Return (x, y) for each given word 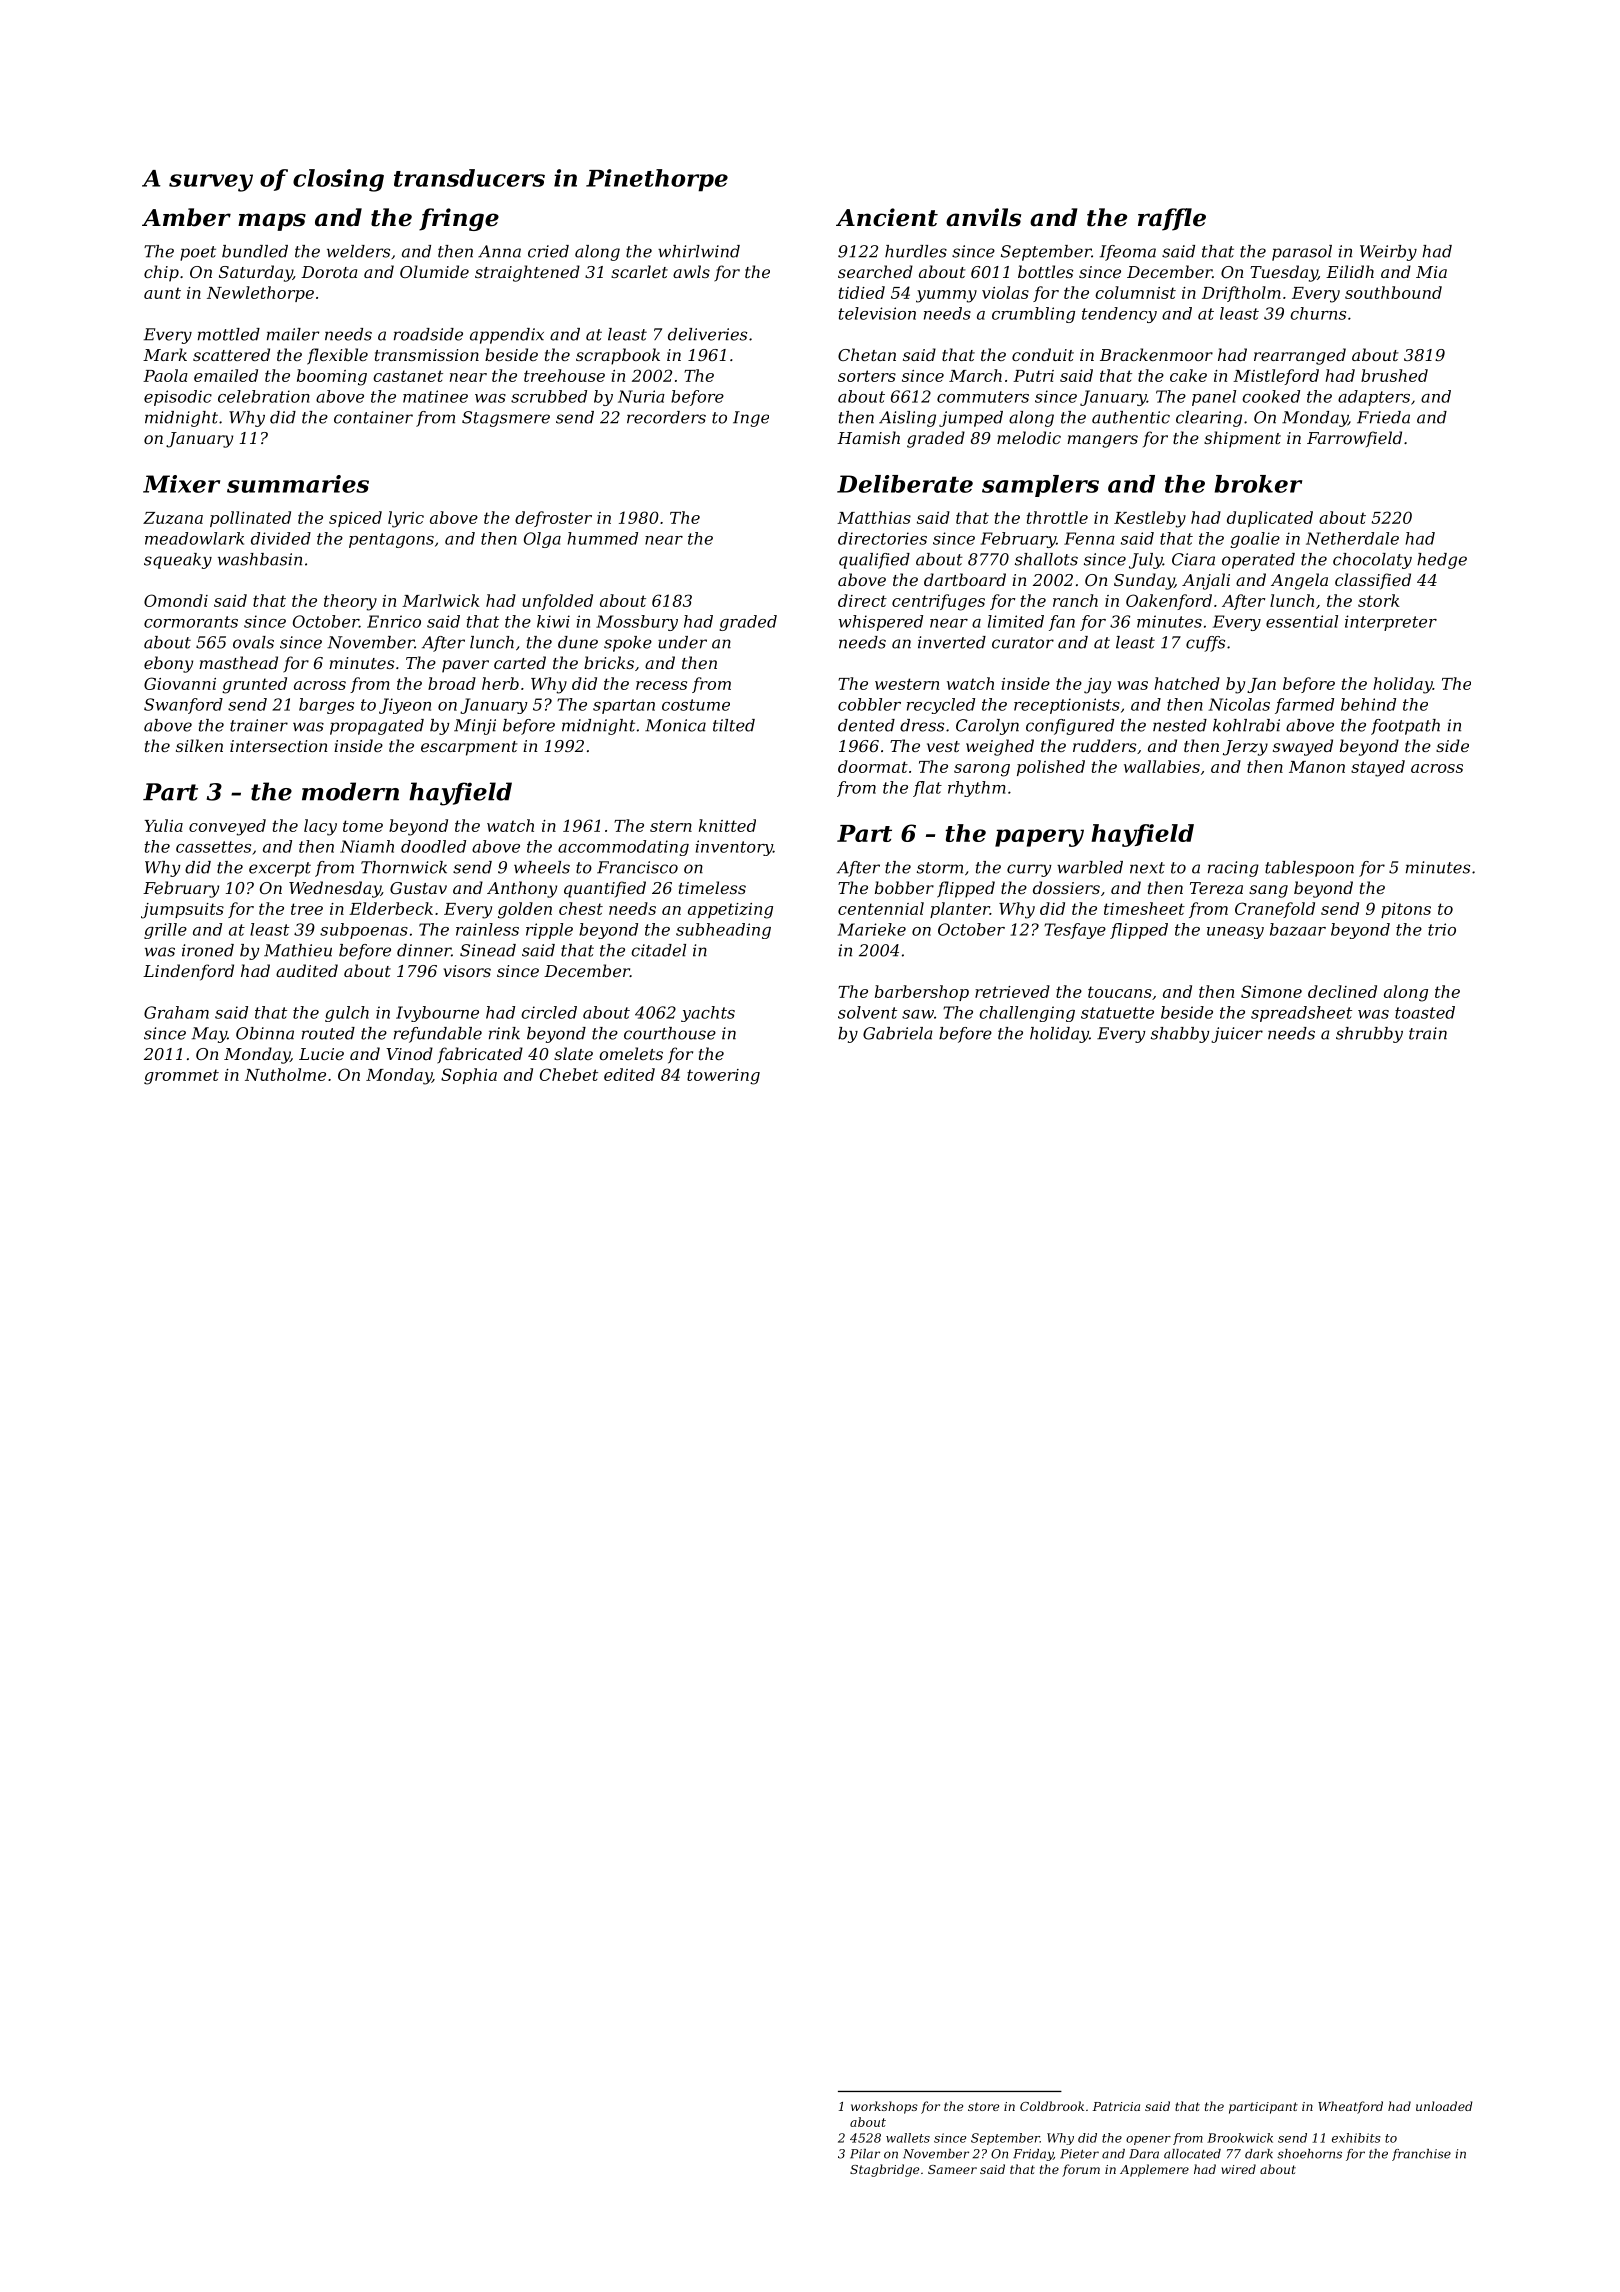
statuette (1117, 1013)
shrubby (1369, 1035)
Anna (499, 251)
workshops (884, 2107)
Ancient (887, 217)
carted (520, 662)
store (983, 2106)
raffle (1172, 219)
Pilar (865, 2154)
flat (927, 789)
